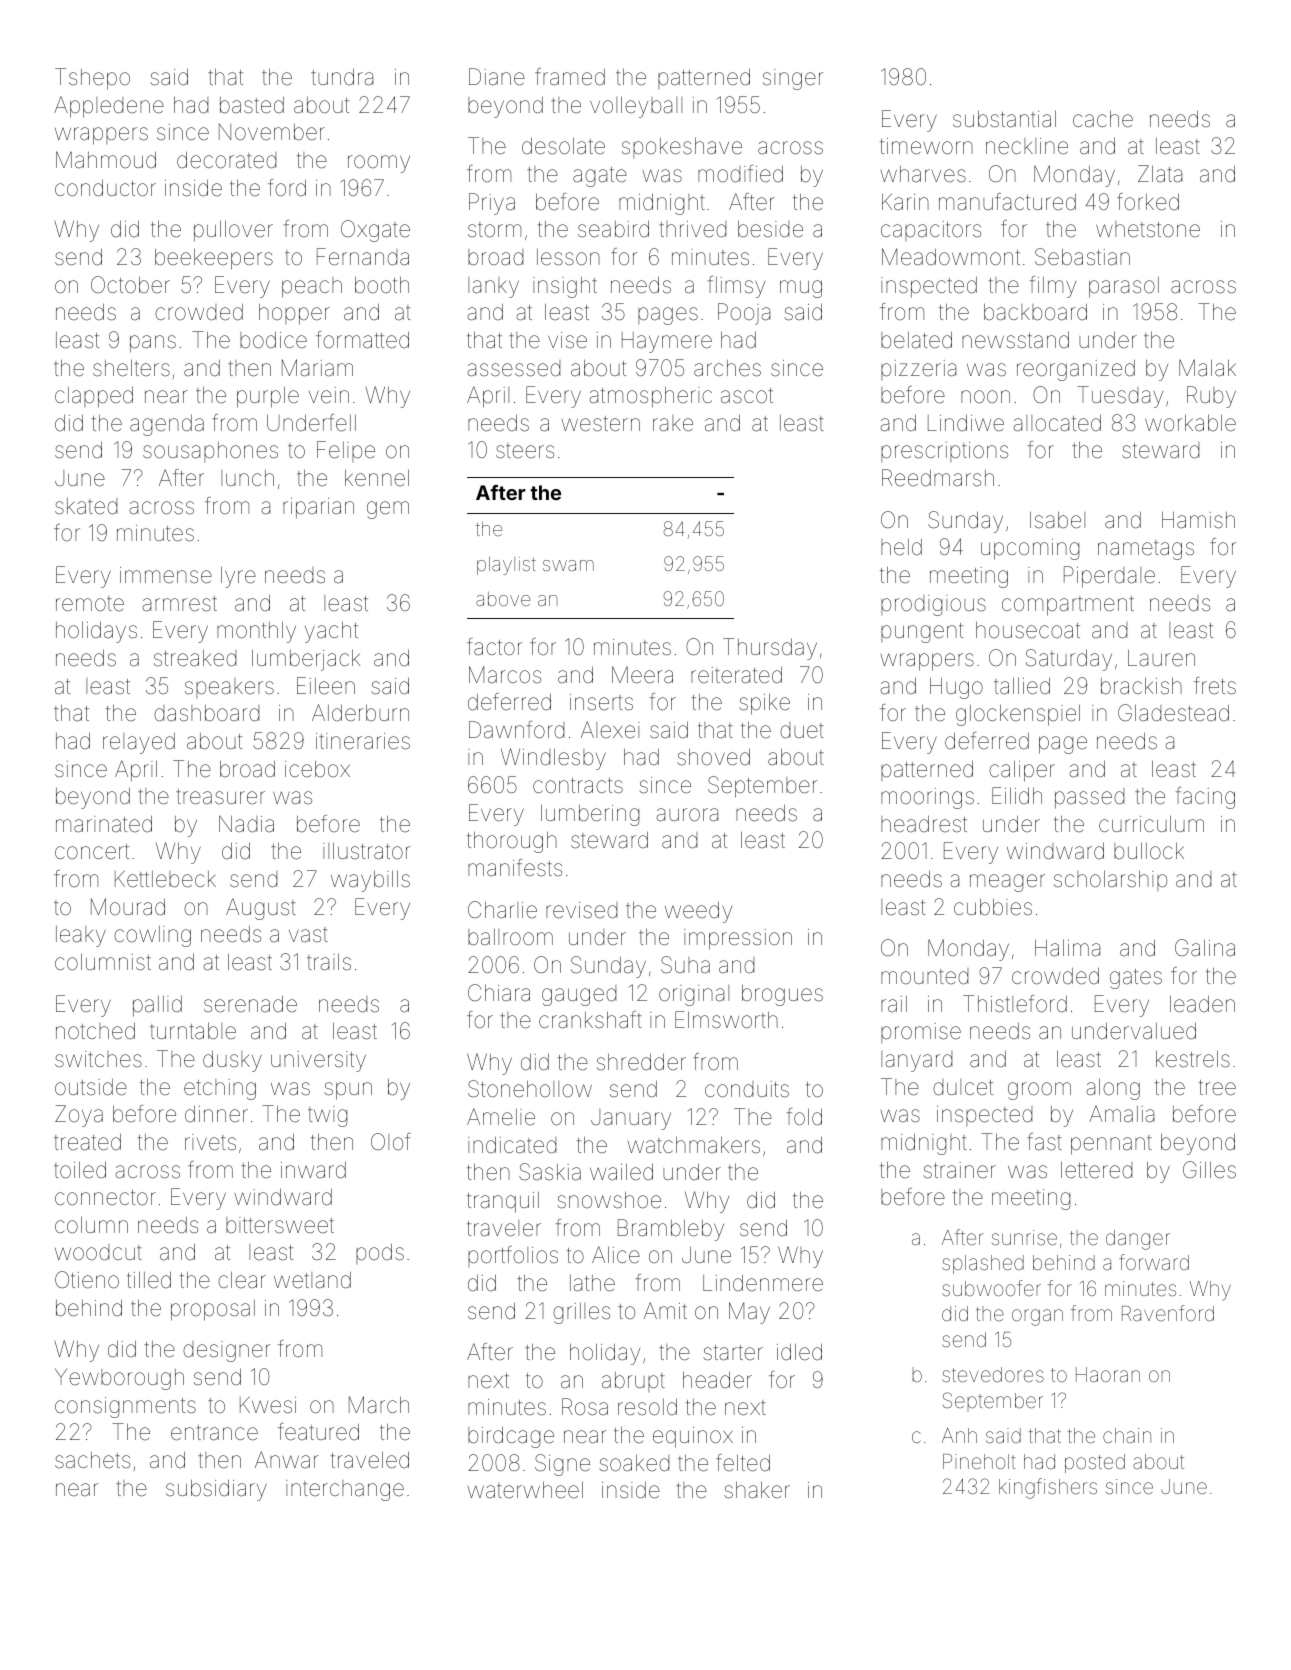  Describe the element at coordinates (90, 603) in the screenshot. I see `remote` at that location.
